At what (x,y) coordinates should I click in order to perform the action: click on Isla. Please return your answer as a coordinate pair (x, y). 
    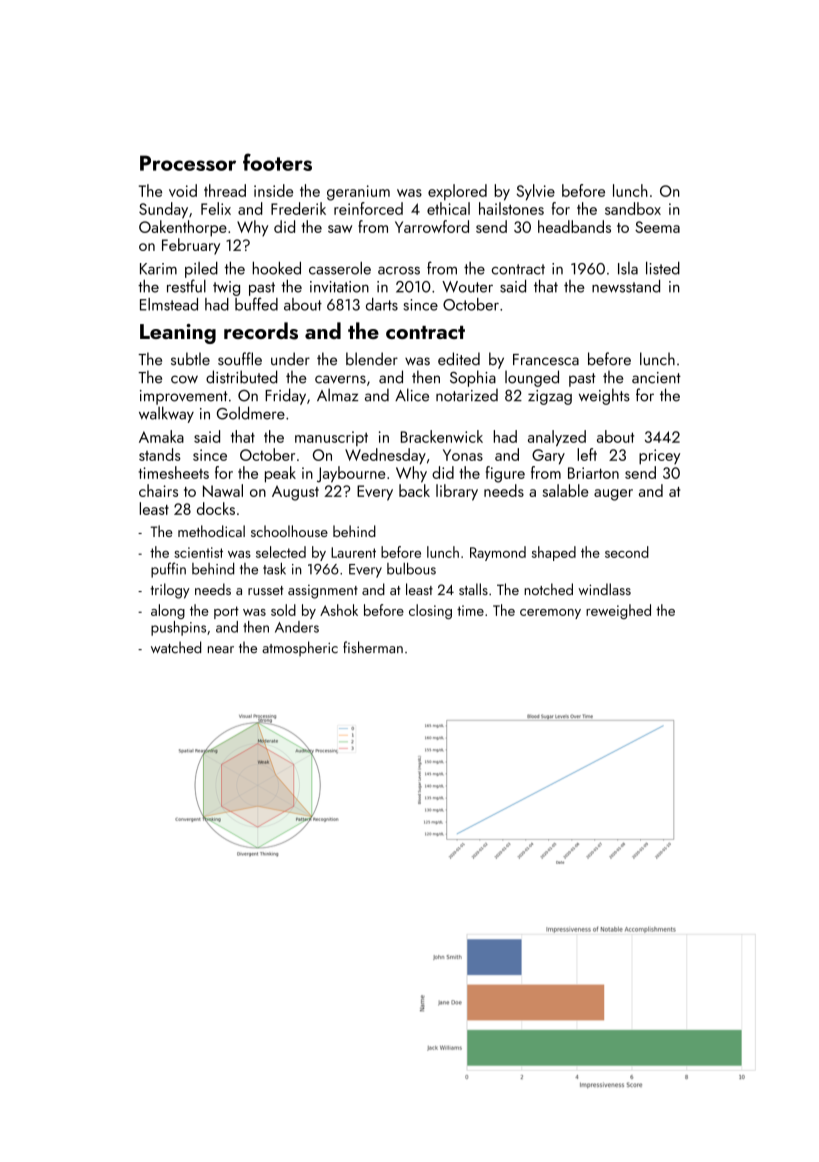
    Looking at the image, I should click on (628, 268).
